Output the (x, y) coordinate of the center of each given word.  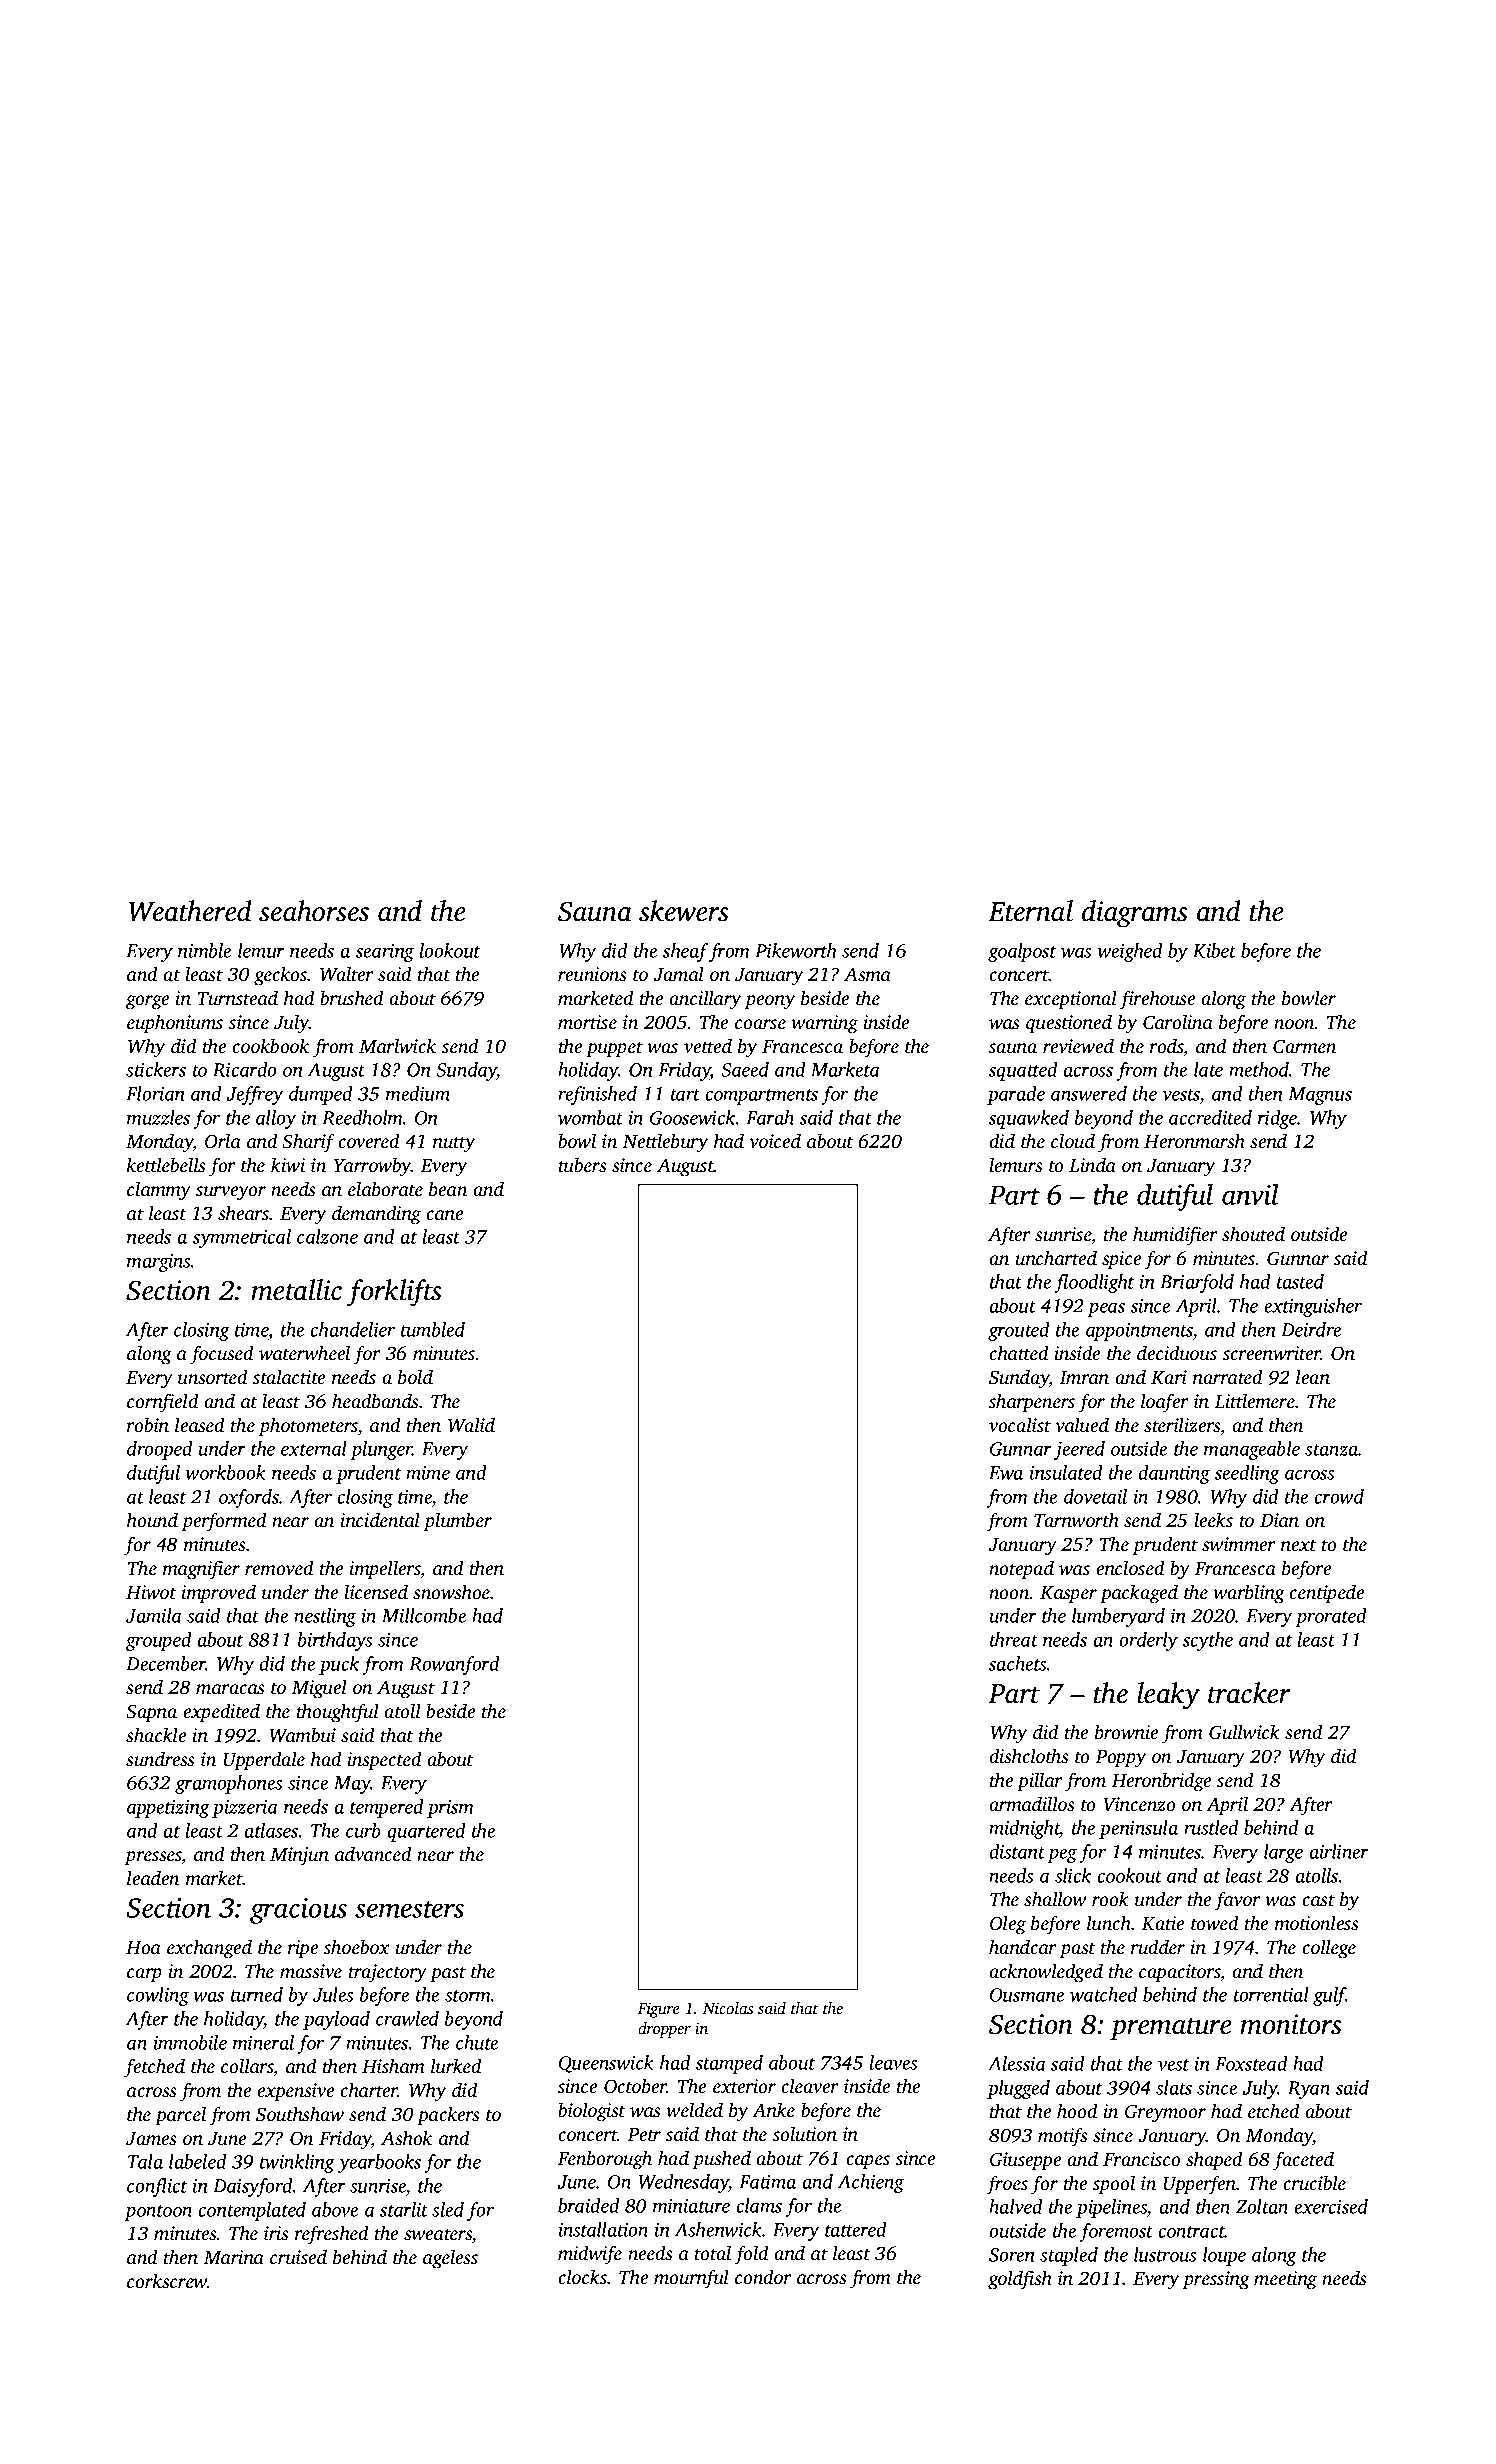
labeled (197, 2161)
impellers (385, 1570)
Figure (659, 2010)
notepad (1021, 1570)
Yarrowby (372, 1167)
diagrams (1134, 914)
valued (1082, 1424)
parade (1016, 1095)
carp (144, 1975)
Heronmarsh (1194, 1140)
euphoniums (175, 1024)
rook (1110, 1898)
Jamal (678, 974)
